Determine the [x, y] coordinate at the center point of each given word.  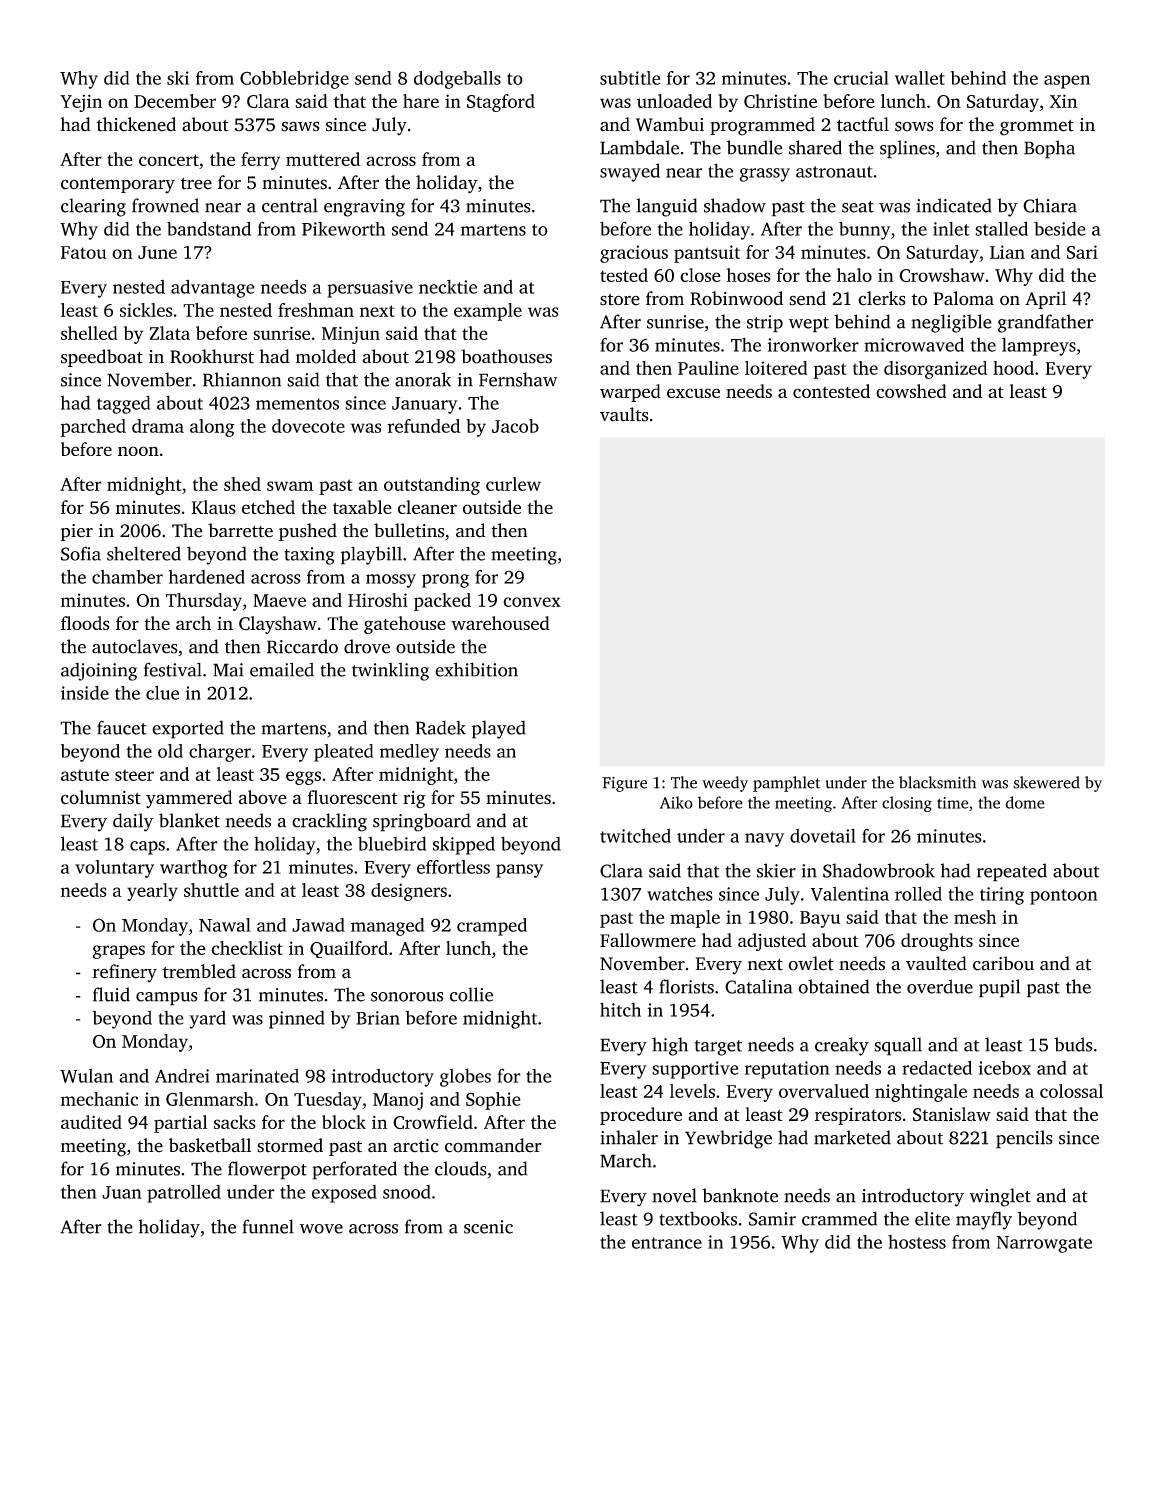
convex [532, 602]
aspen [1067, 82]
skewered [1046, 782]
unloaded [674, 101]
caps [147, 848]
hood [1013, 368]
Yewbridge [728, 1139]
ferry [260, 161]
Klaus [213, 507]
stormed [290, 1145]
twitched [635, 836]
